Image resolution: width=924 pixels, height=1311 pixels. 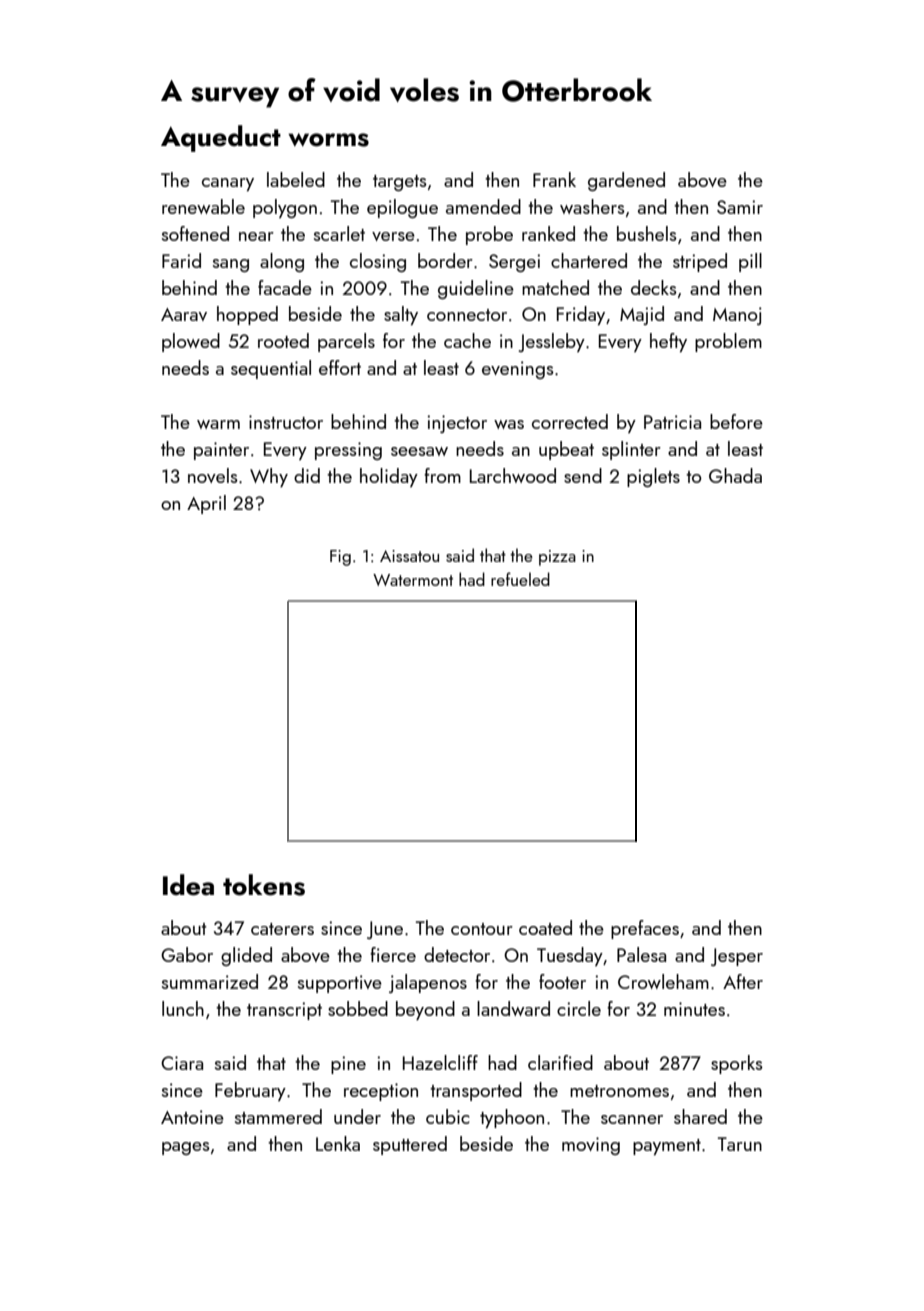 I want to click on tokens, so click(x=264, y=885).
